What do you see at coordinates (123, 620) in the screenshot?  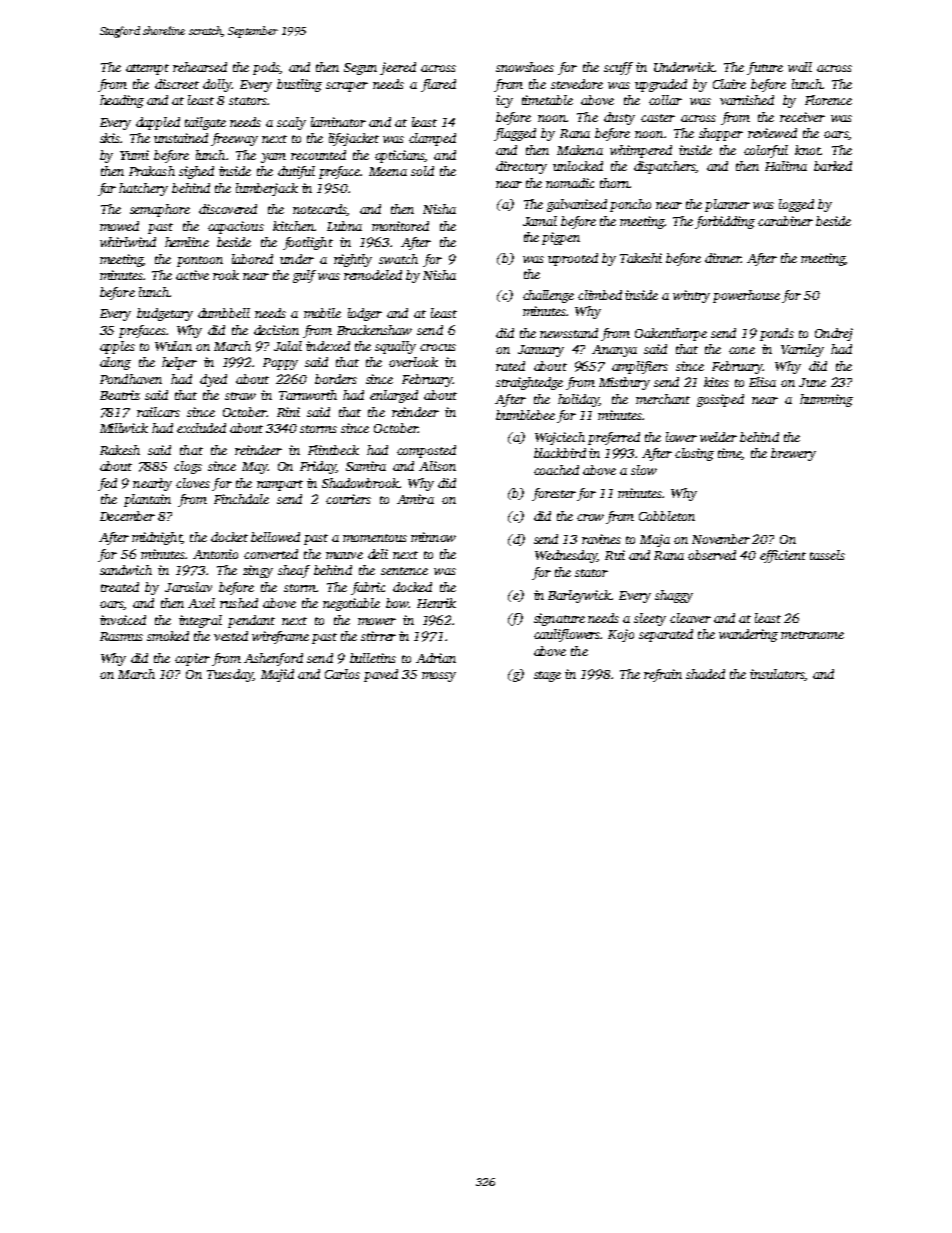 I see `invoiced` at bounding box center [123, 620].
